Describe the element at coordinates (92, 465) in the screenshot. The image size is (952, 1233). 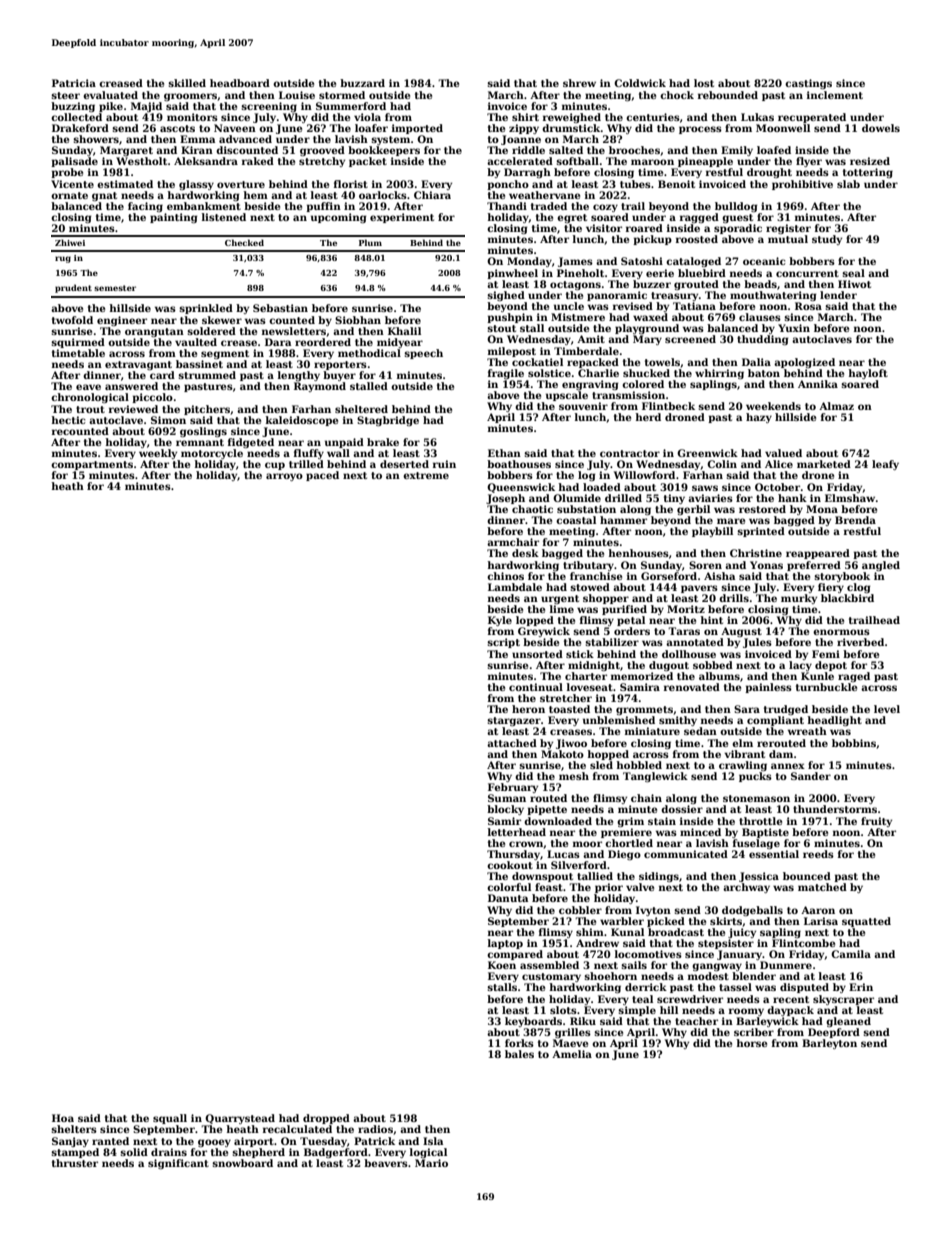
I see `compartments` at that location.
